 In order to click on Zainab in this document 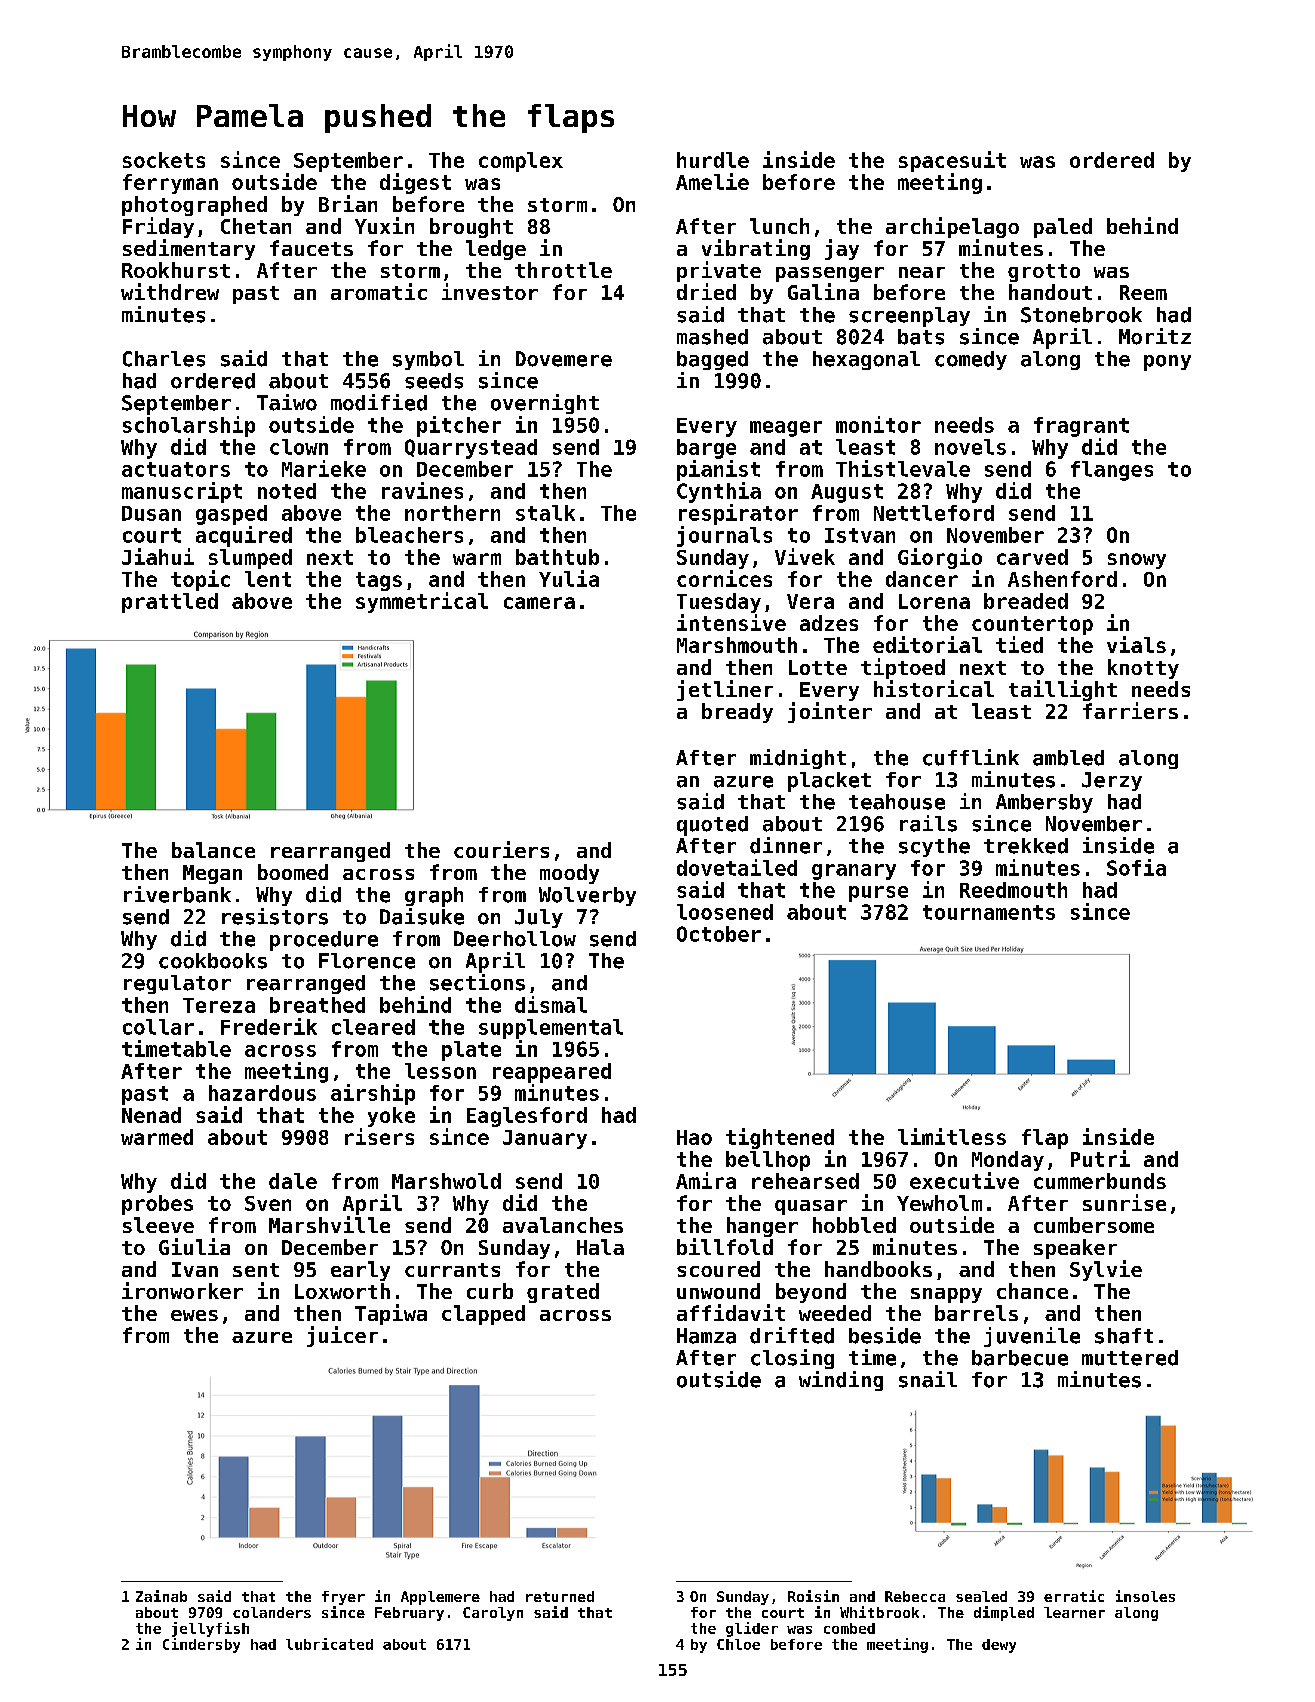, I will do `click(161, 1596)`.
